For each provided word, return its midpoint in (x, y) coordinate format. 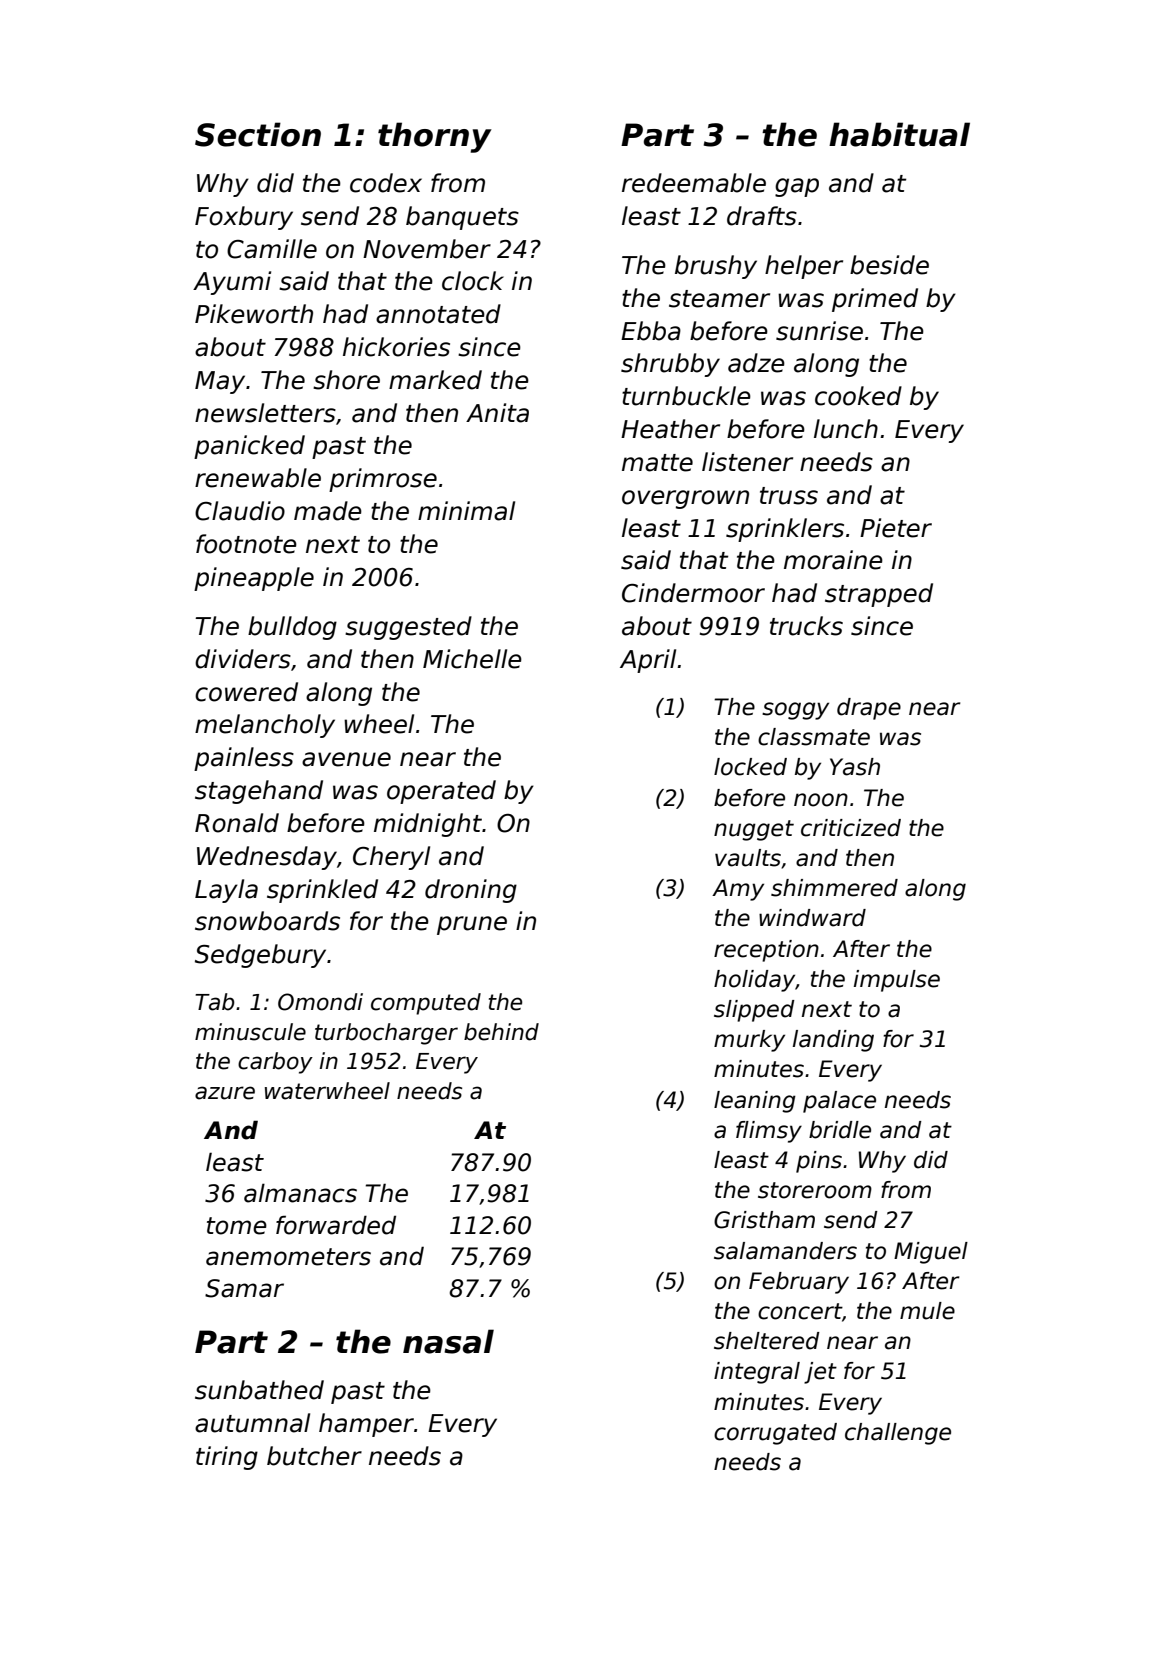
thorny (435, 137)
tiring (227, 1458)
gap (797, 187)
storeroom (815, 1190)
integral (757, 1373)
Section (258, 134)
